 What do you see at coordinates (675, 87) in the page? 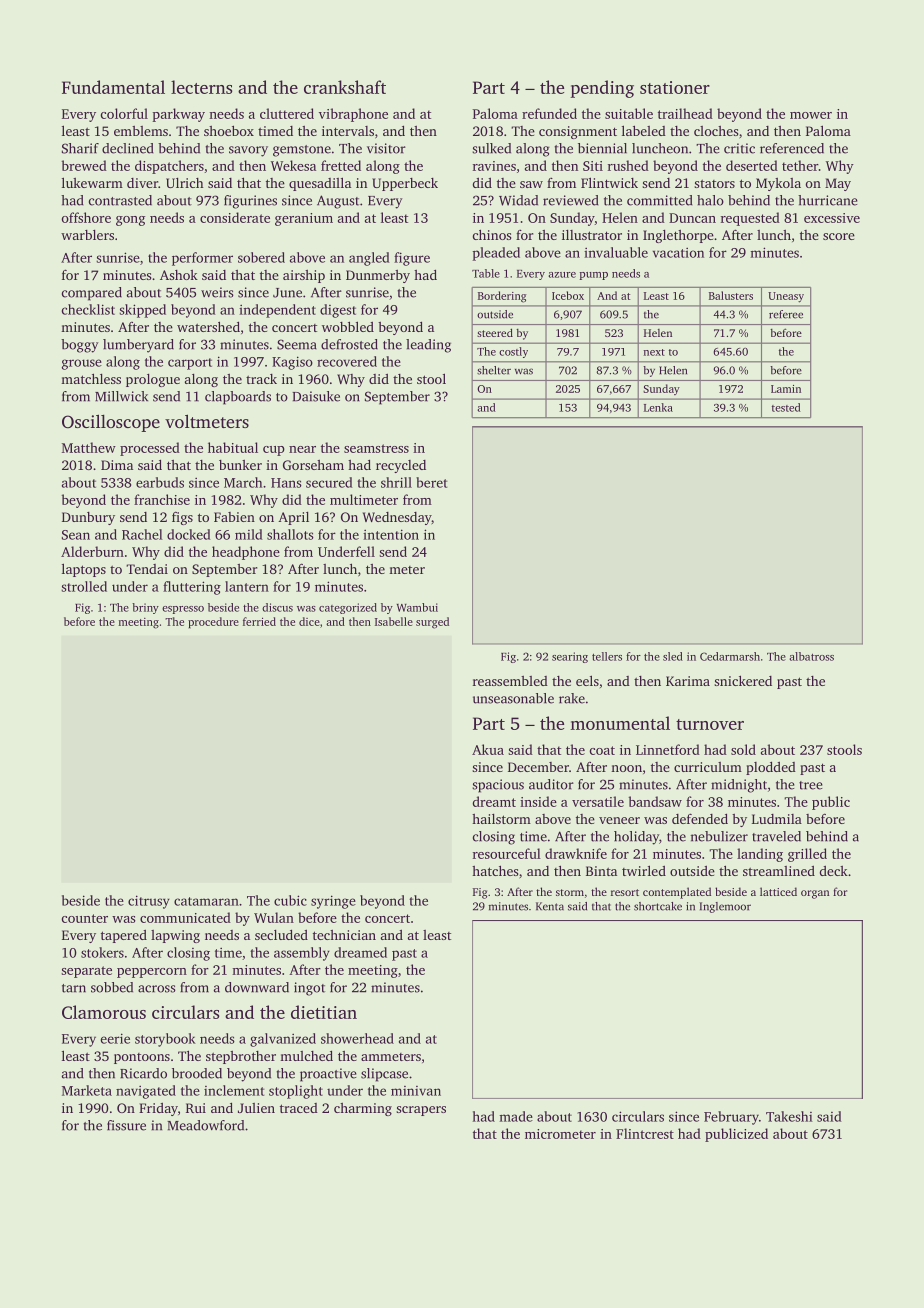
I see `stationer` at bounding box center [675, 87].
